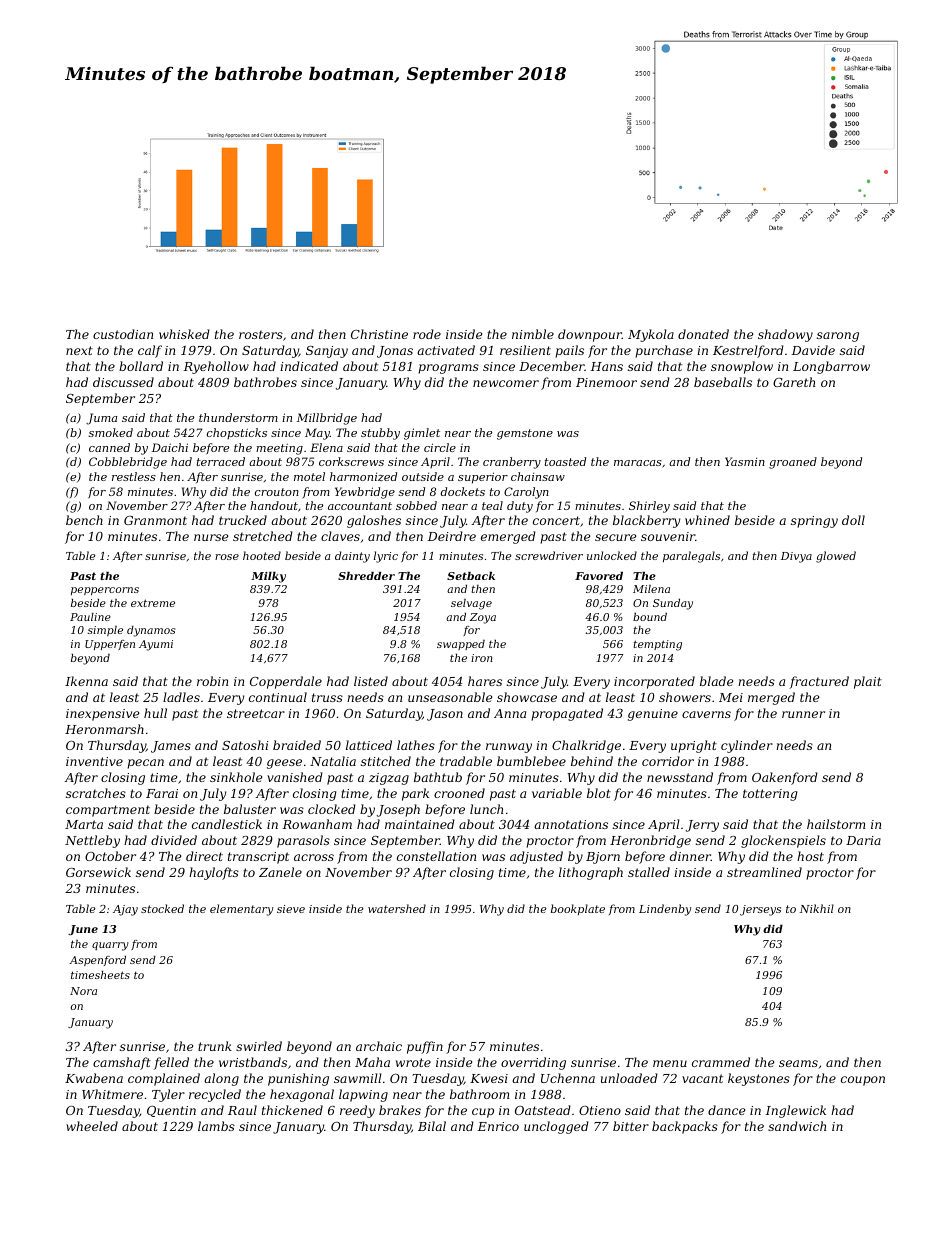  Describe the element at coordinates (122, 1063) in the image. I see `camshaft` at that location.
